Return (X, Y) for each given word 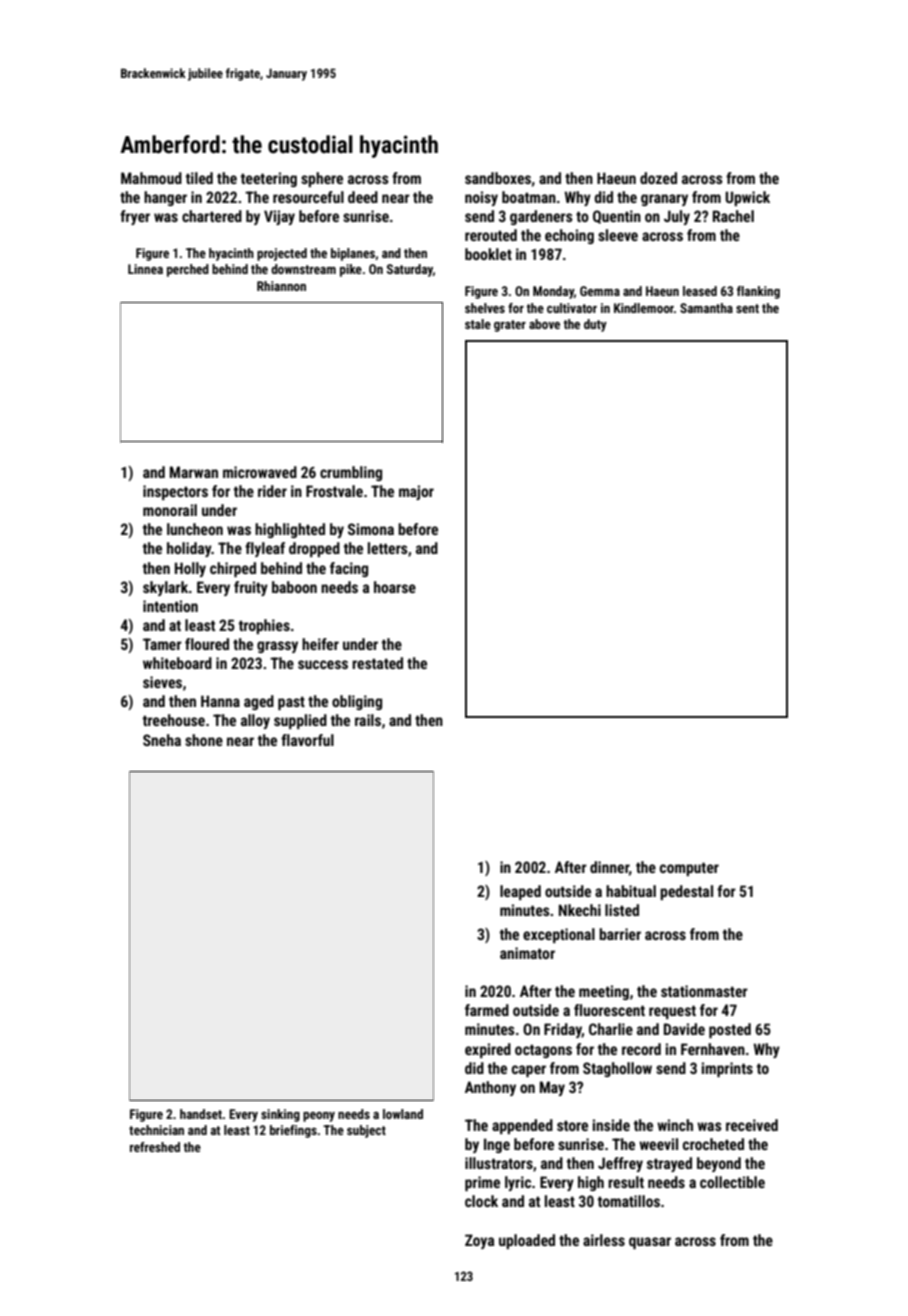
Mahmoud (151, 178)
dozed (658, 178)
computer (689, 869)
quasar (650, 1243)
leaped (520, 892)
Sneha (162, 740)
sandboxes (498, 178)
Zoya (479, 1241)
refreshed (155, 1147)
